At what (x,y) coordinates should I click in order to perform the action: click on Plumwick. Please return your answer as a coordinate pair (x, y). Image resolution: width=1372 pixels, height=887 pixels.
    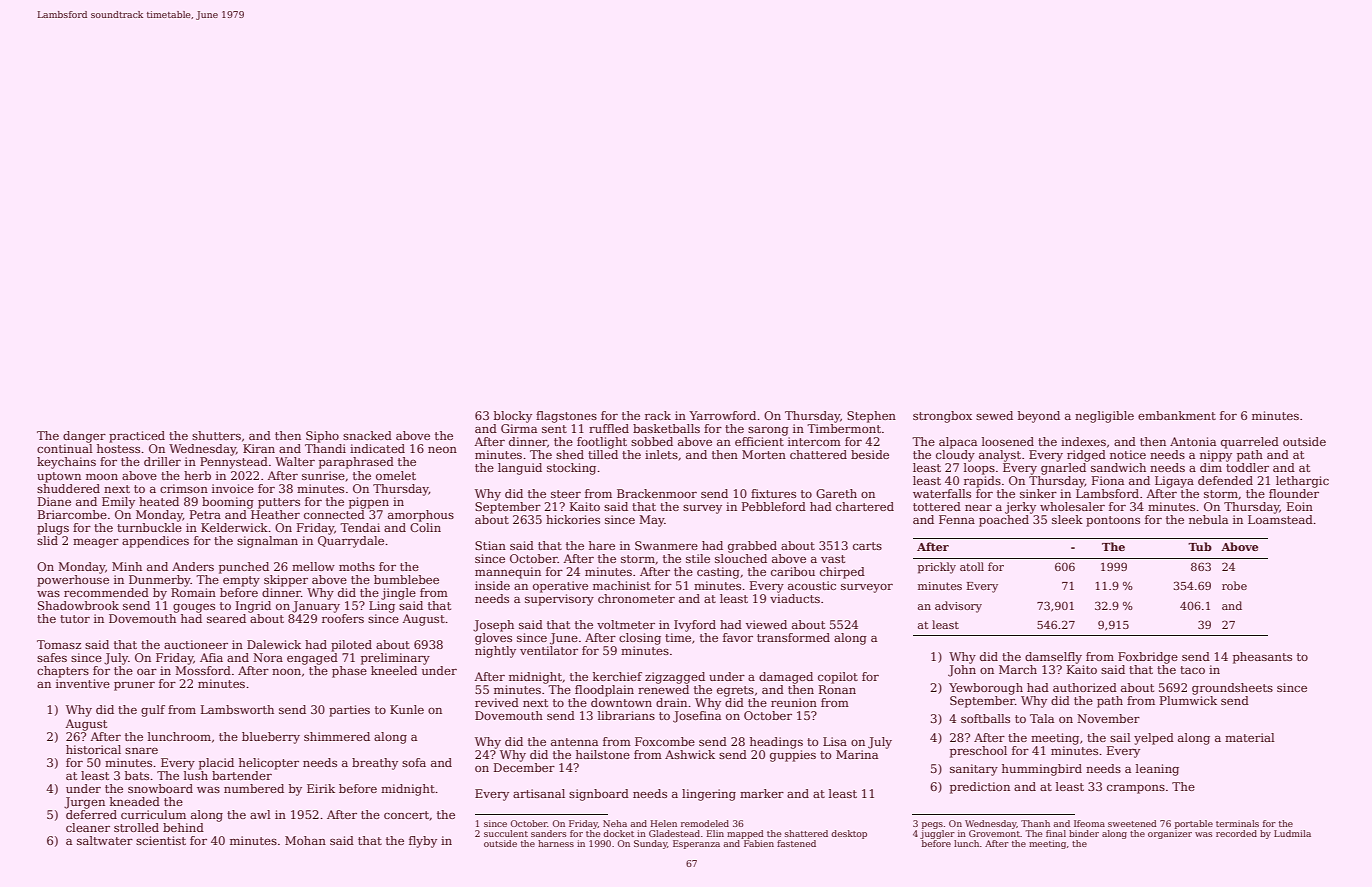
    Looking at the image, I should click on (1188, 700).
